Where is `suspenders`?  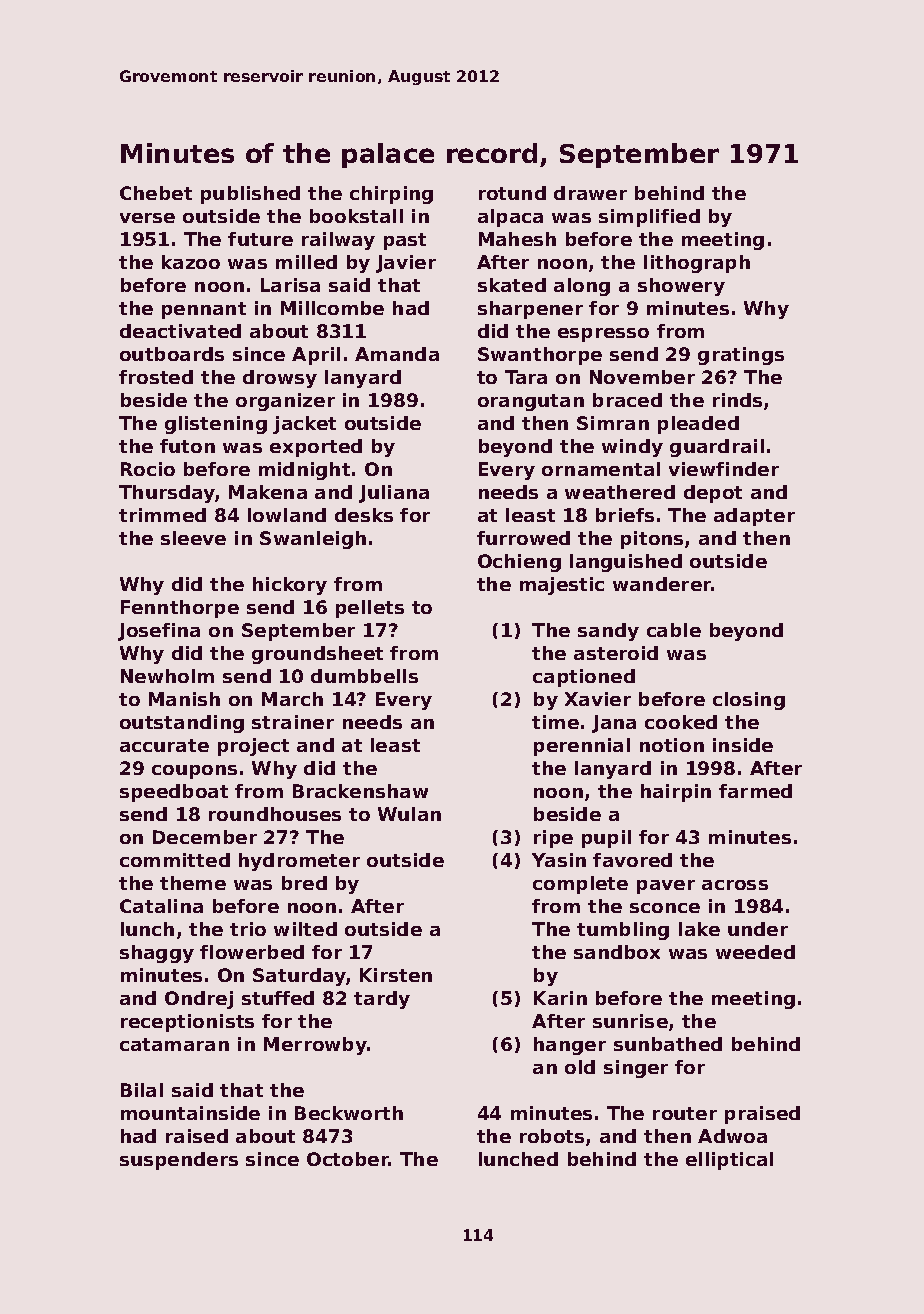
suspenders is located at coordinates (179, 1161).
